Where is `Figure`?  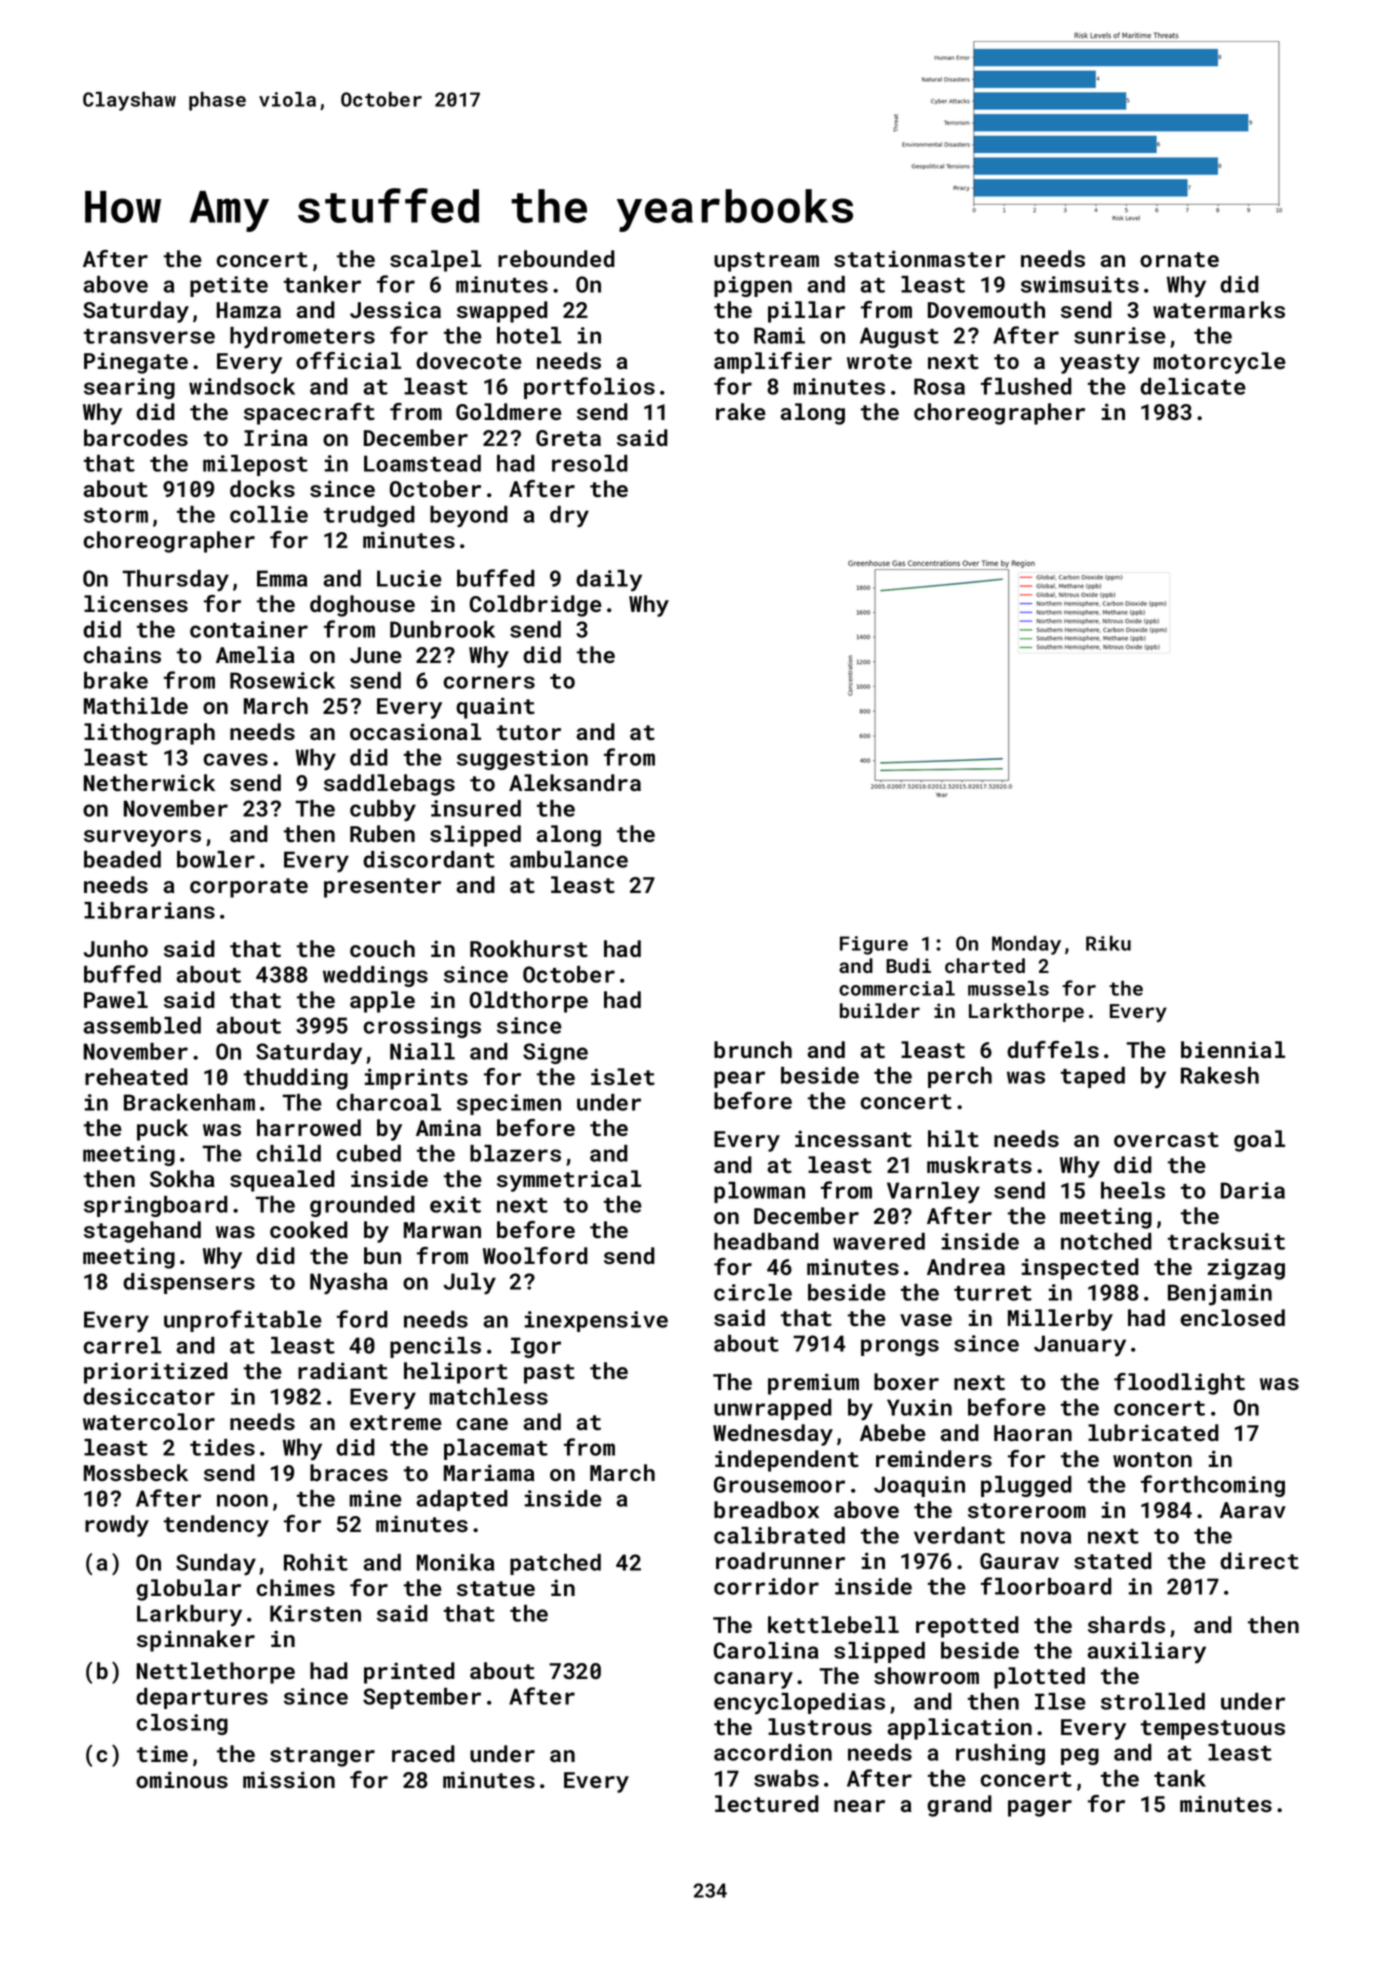 Figure is located at coordinates (874, 945).
